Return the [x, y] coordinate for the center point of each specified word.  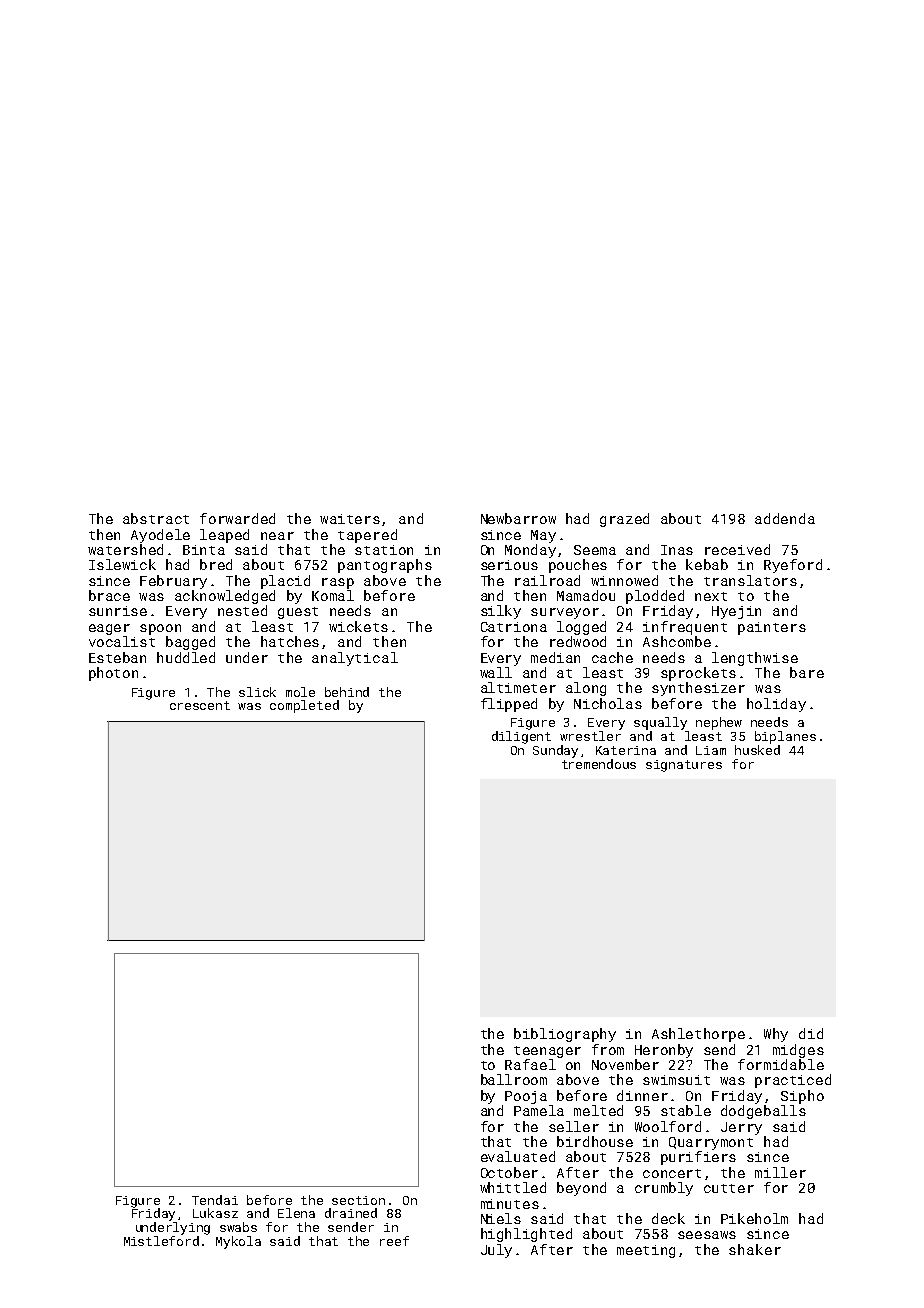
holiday [776, 705]
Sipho [802, 1097]
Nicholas [608, 703]
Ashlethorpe [698, 1035]
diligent [521, 737]
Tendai [215, 1200]
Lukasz [215, 1213]
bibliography [565, 1035]
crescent [200, 705]
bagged [190, 643]
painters [772, 628]
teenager [547, 1052]
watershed [125, 549]
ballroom [514, 1079]
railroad [547, 580]
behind [347, 692]
